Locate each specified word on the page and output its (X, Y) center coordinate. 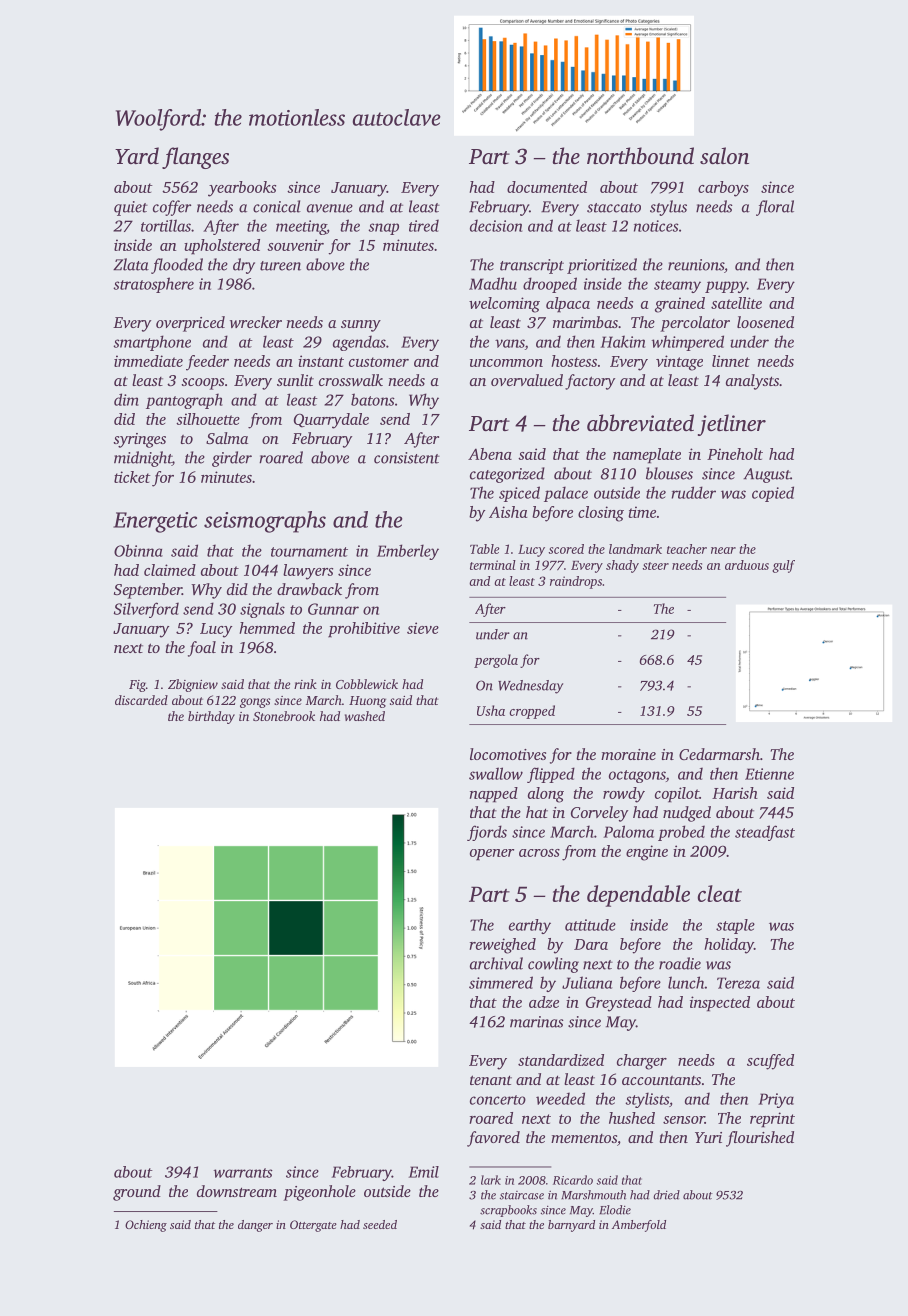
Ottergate (313, 1226)
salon (724, 155)
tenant (491, 1080)
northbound (640, 155)
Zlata (131, 264)
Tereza (738, 983)
